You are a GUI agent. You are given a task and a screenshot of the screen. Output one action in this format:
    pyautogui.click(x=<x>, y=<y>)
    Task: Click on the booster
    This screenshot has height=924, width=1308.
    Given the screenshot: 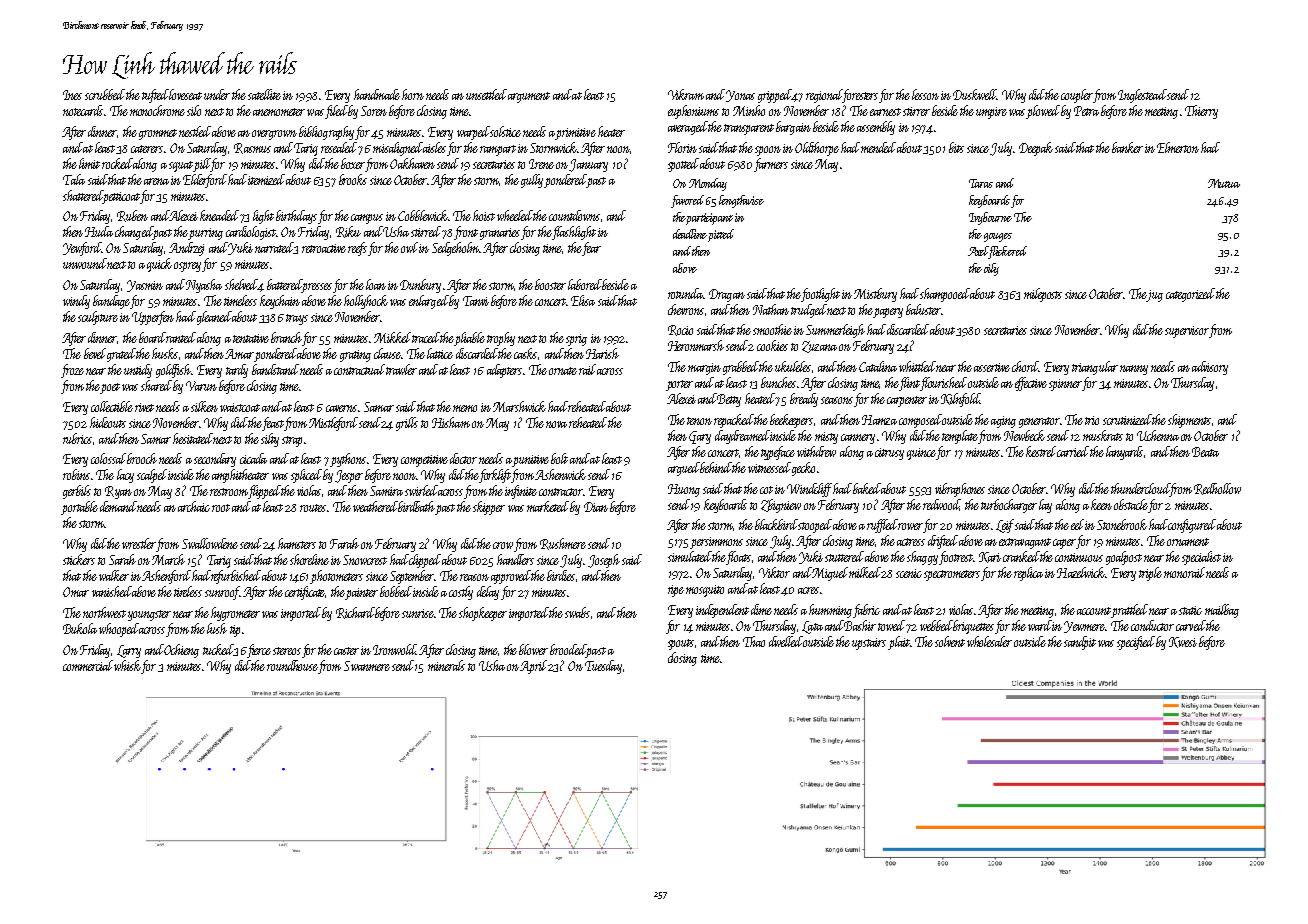 What is the action you would take?
    pyautogui.click(x=550, y=284)
